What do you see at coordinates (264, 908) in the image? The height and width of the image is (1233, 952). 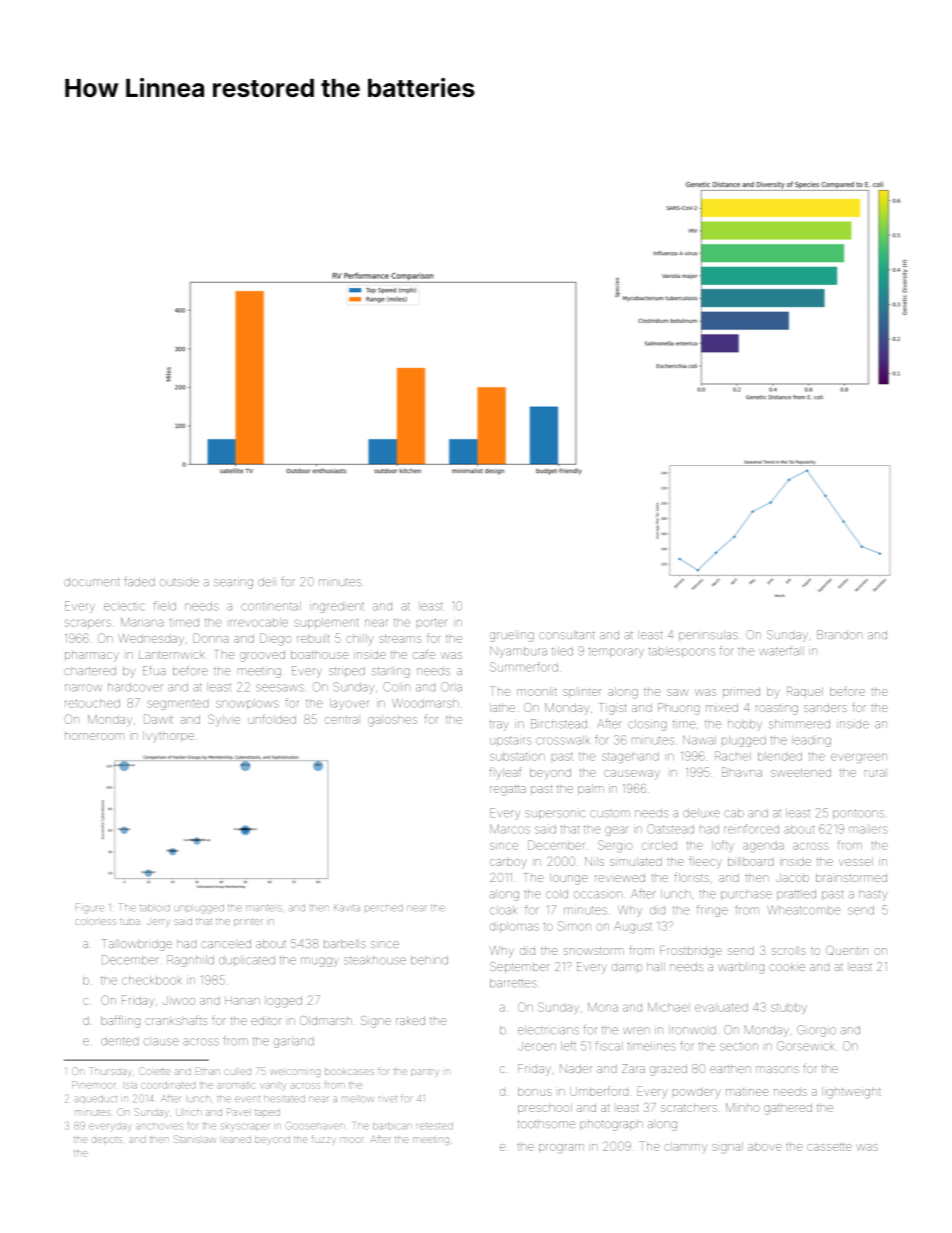 I see `mantels` at bounding box center [264, 908].
